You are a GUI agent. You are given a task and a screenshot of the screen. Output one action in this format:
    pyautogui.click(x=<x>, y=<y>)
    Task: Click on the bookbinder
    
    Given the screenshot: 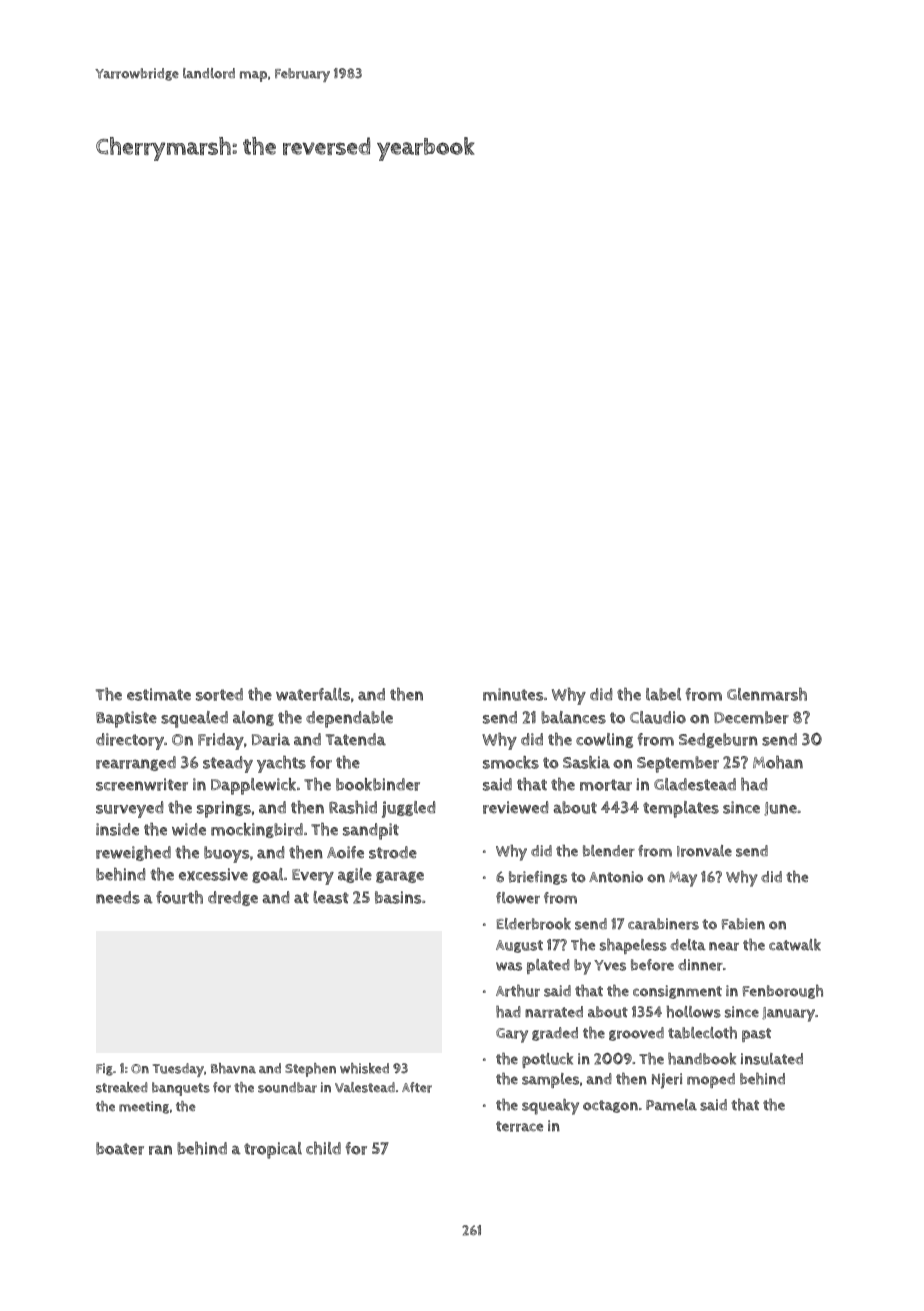 What is the action you would take?
    pyautogui.click(x=378, y=784)
